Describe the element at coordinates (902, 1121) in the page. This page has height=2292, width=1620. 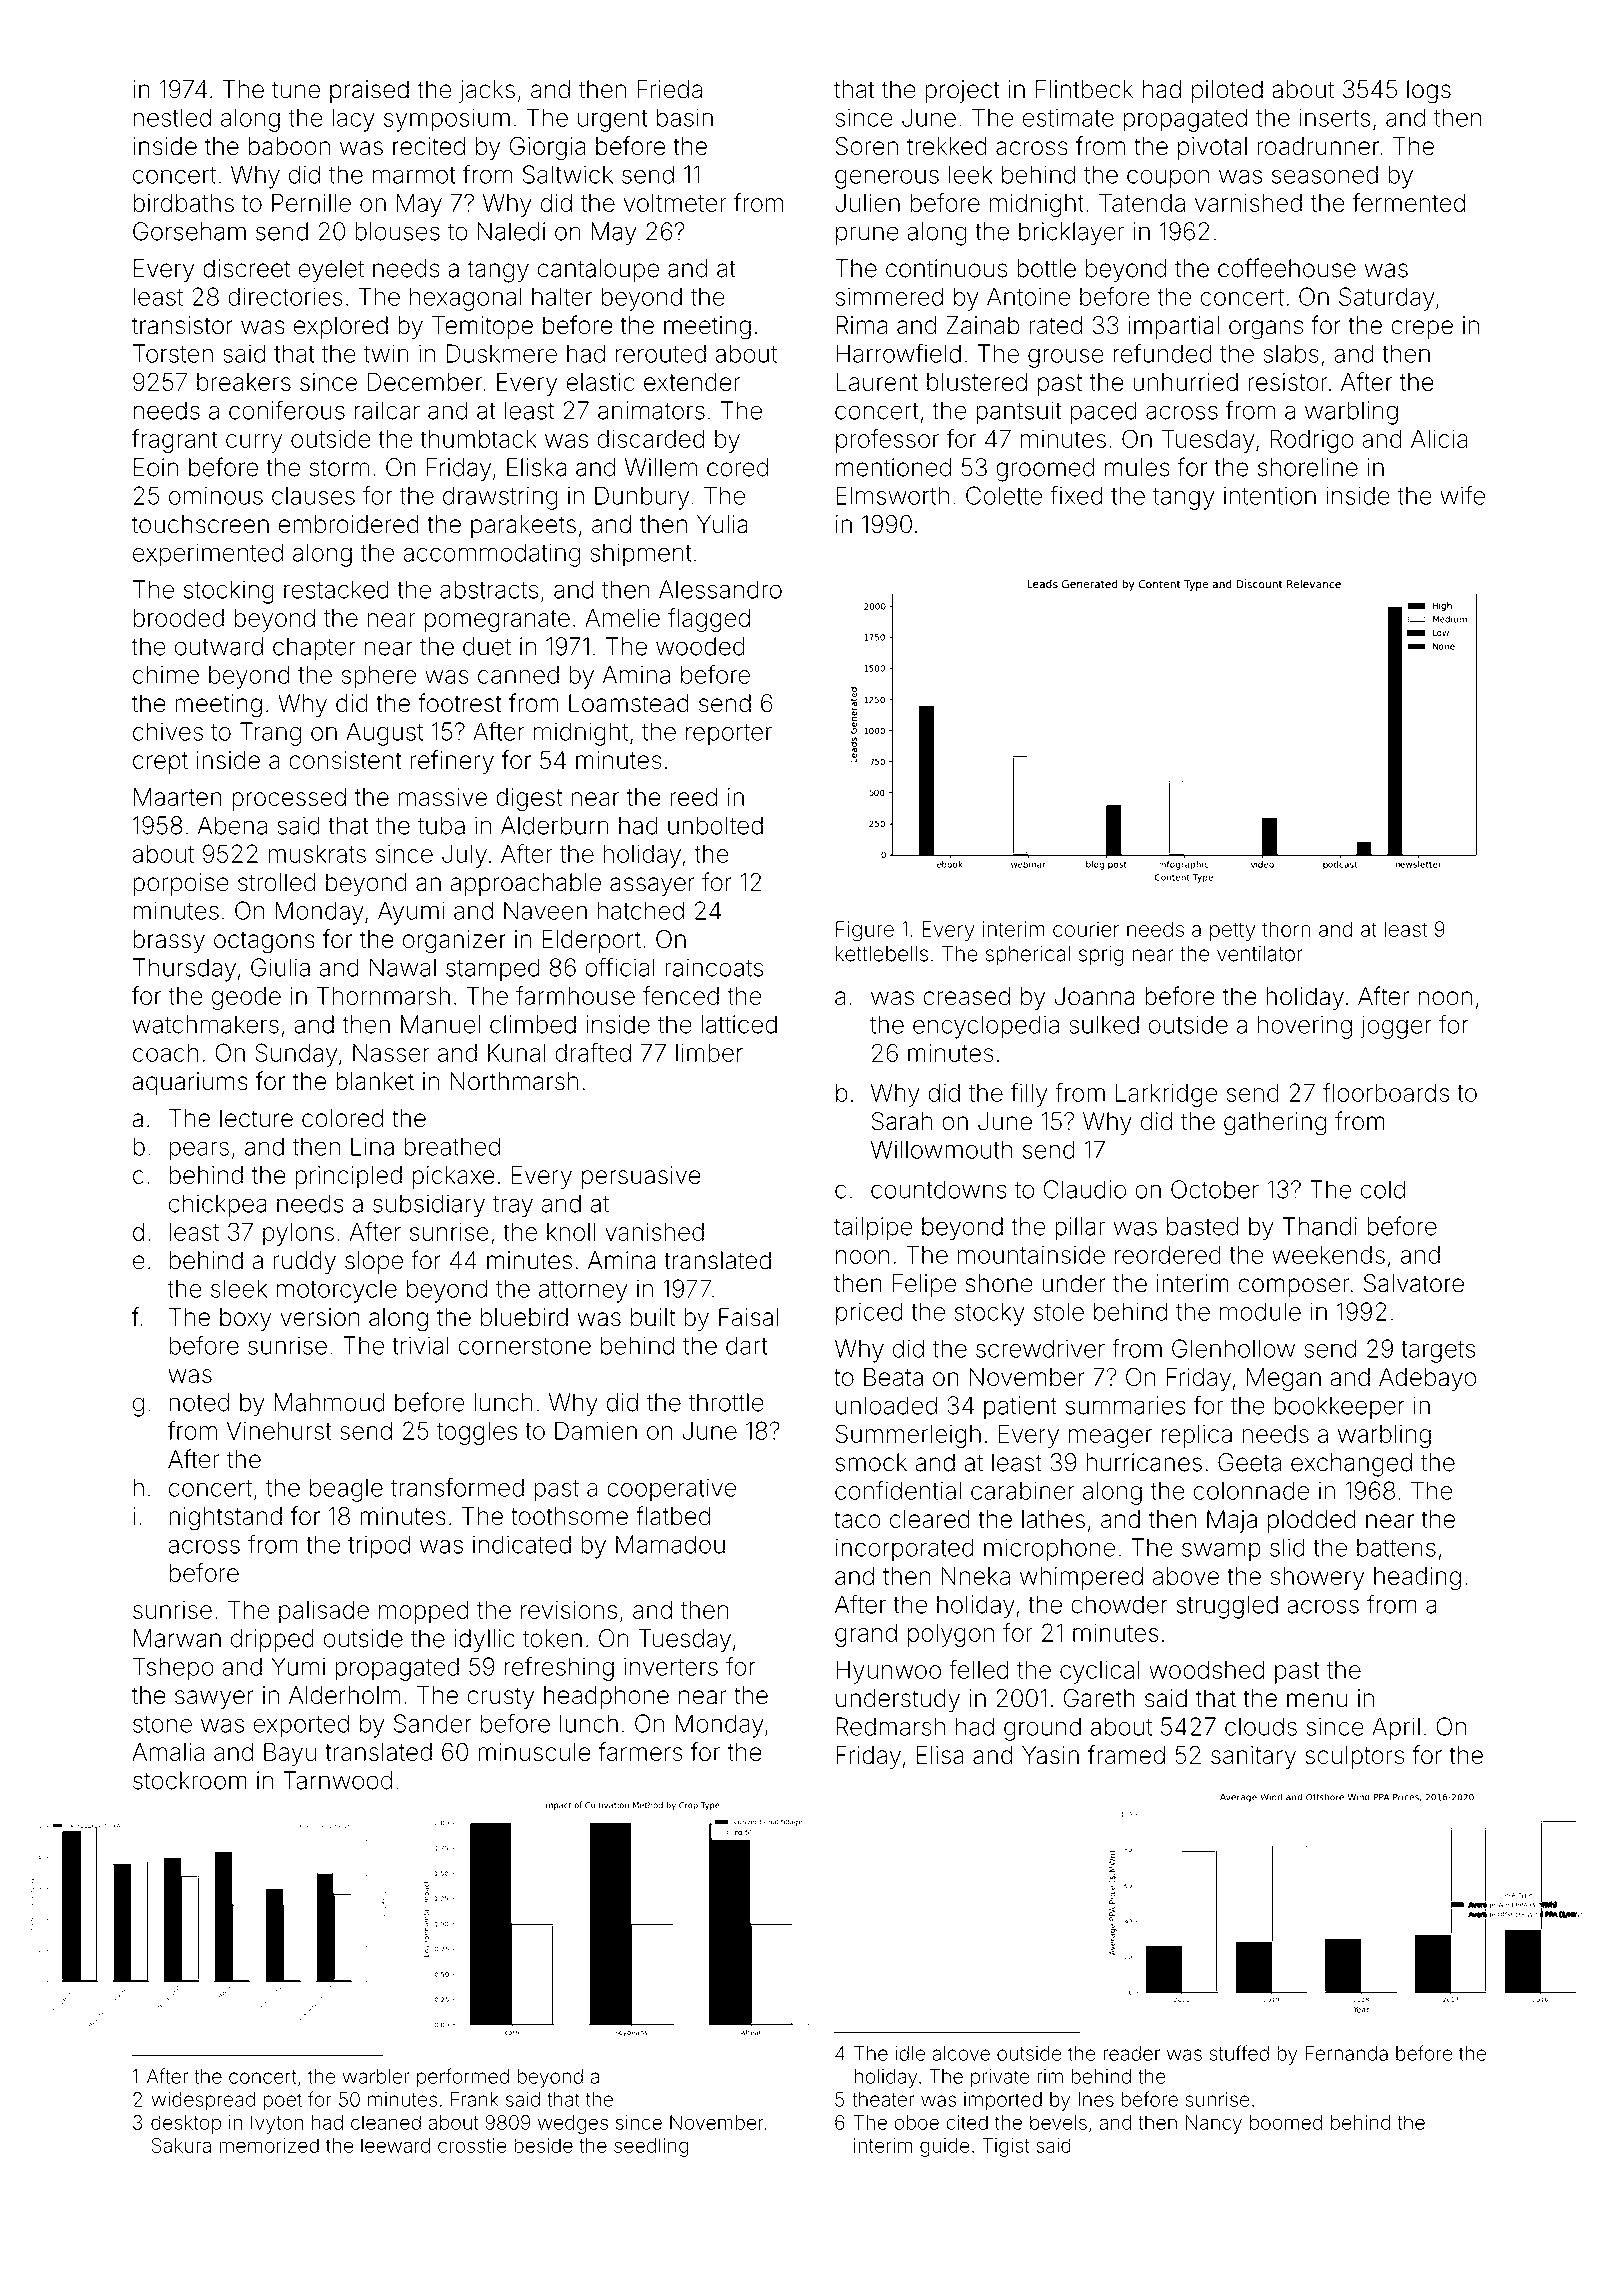
I see `Sarah` at that location.
